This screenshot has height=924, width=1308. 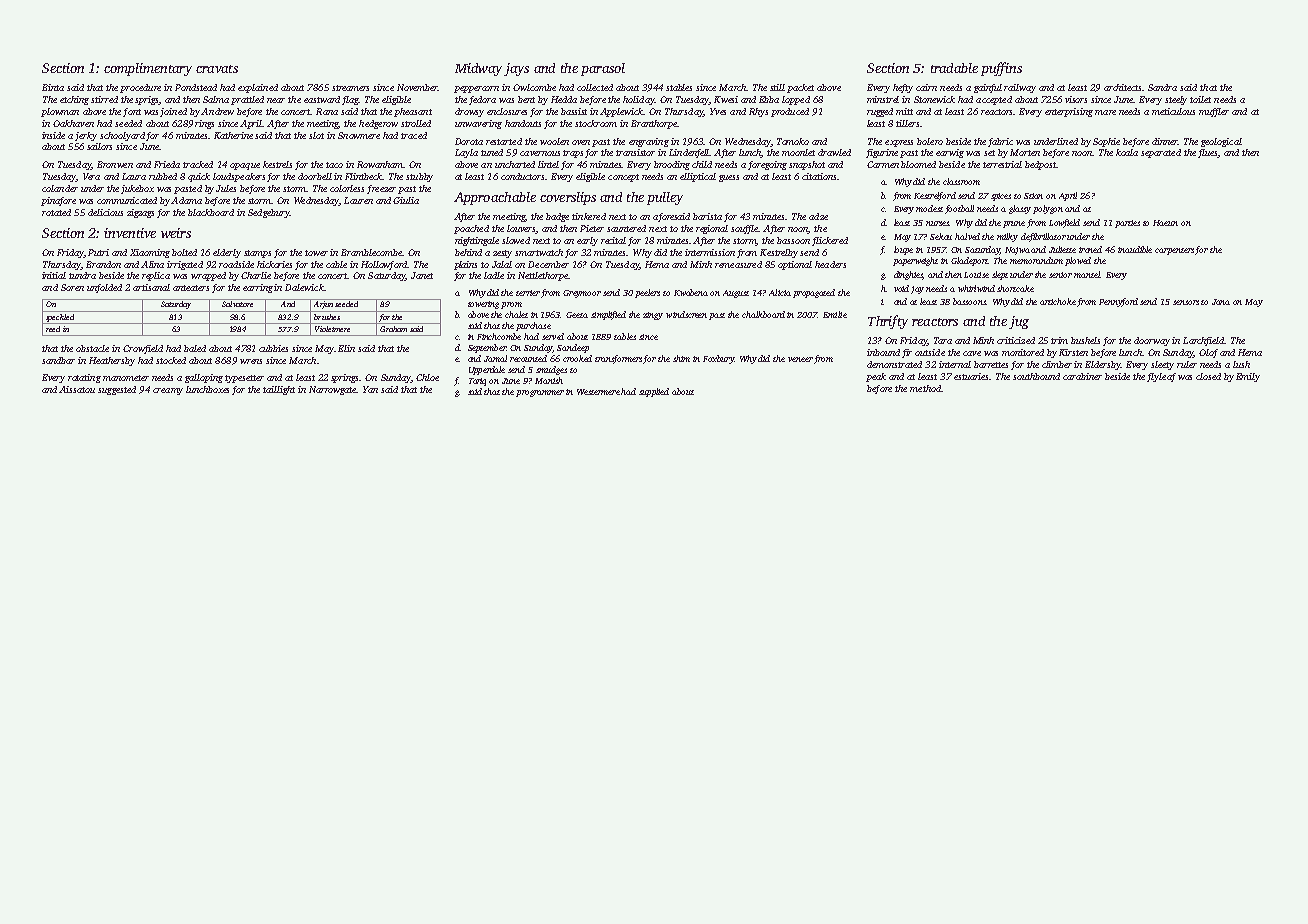 I want to click on etching, so click(x=74, y=100).
